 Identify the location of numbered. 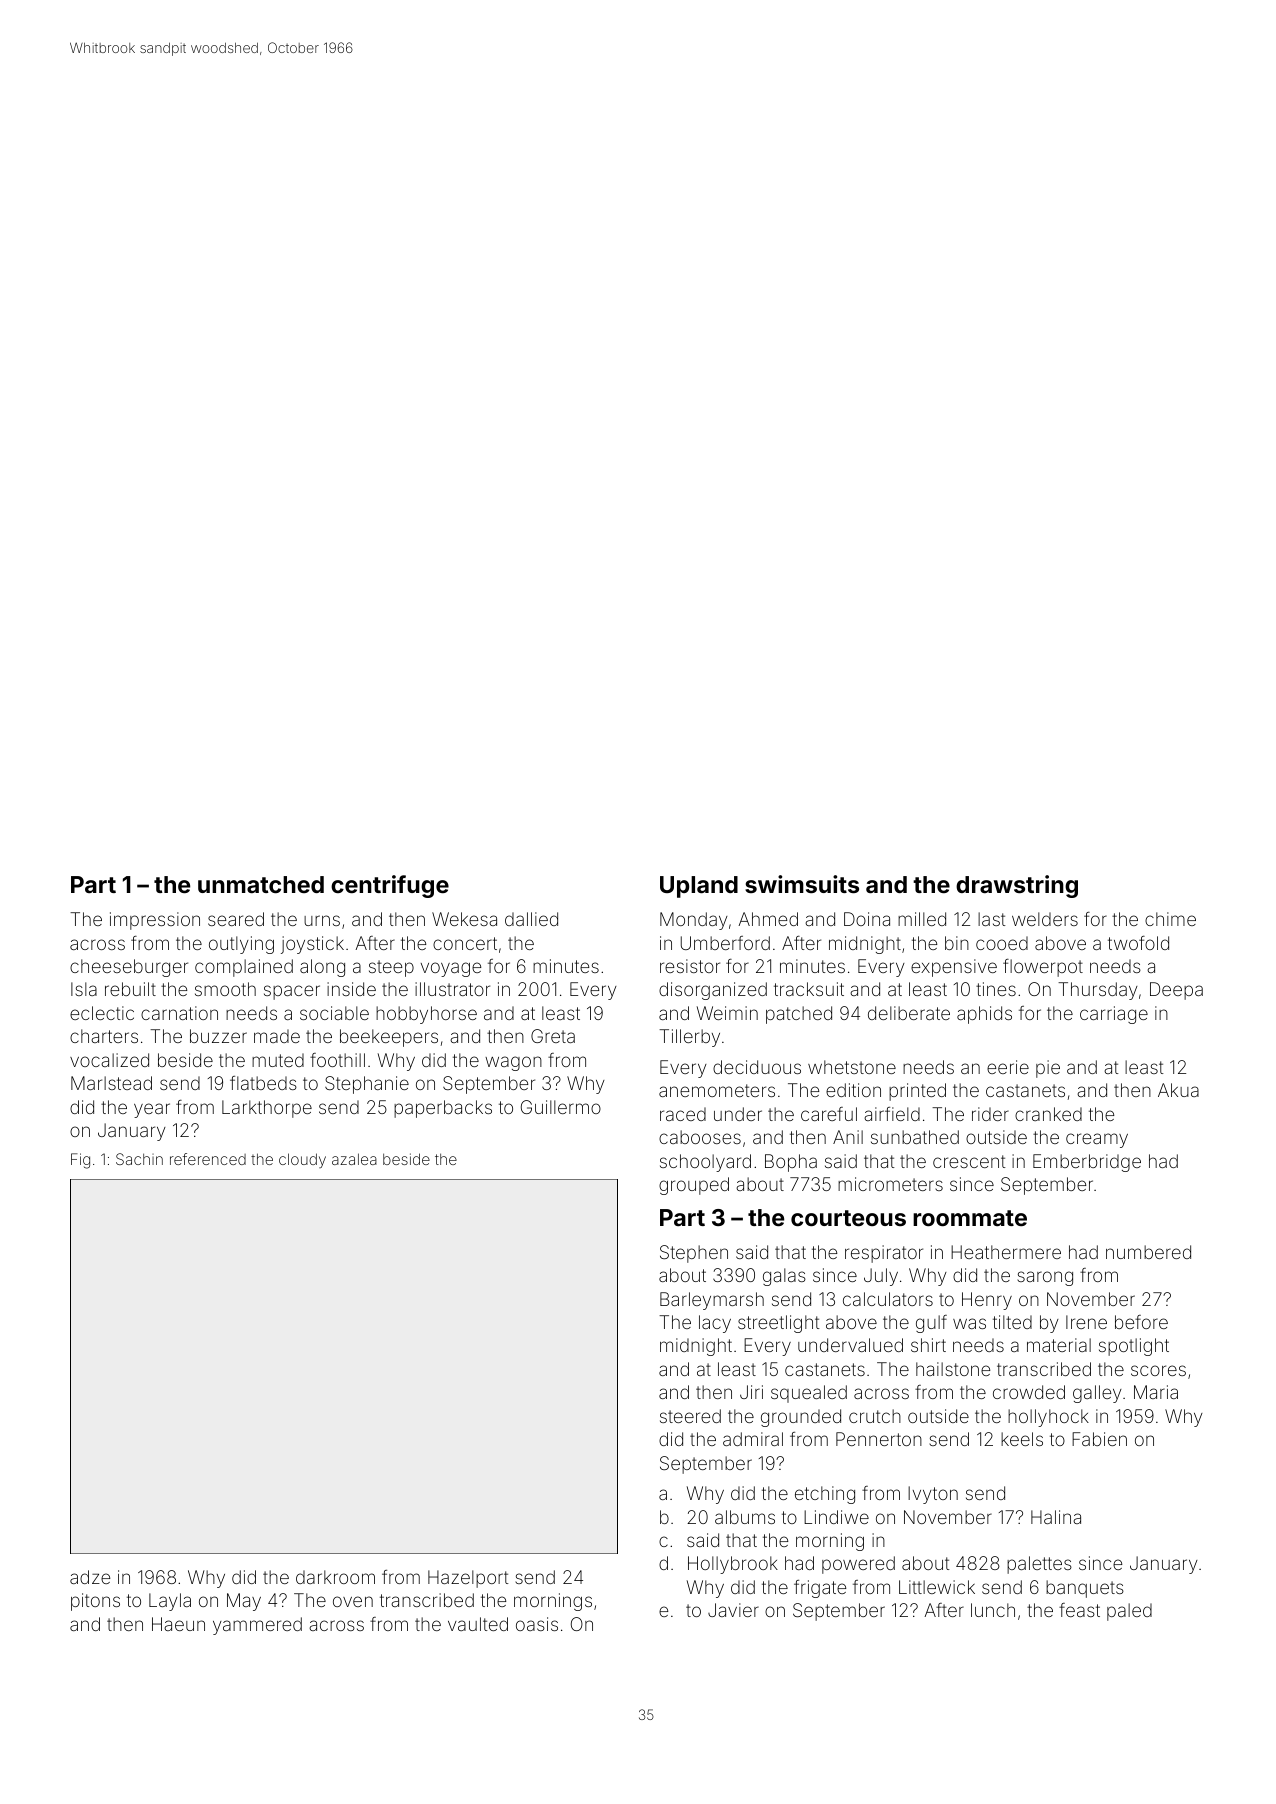
(1148, 1252).
